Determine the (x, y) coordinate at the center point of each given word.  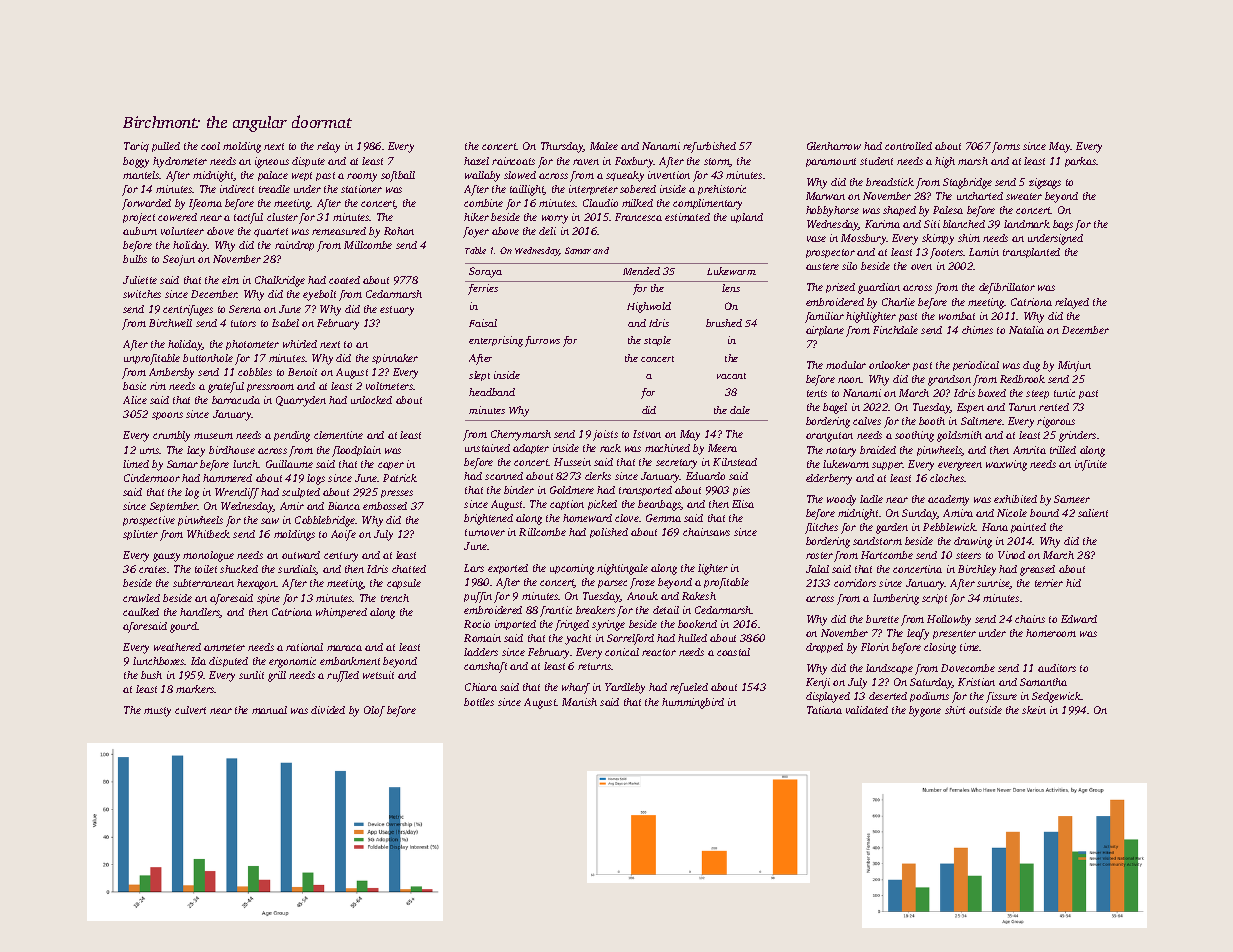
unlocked (371, 400)
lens (731, 288)
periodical (976, 366)
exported (508, 569)
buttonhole (208, 358)
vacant (731, 376)
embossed (385, 506)
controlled (908, 146)
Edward (1079, 619)
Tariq (136, 147)
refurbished (709, 147)
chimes (977, 330)
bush (151, 675)
